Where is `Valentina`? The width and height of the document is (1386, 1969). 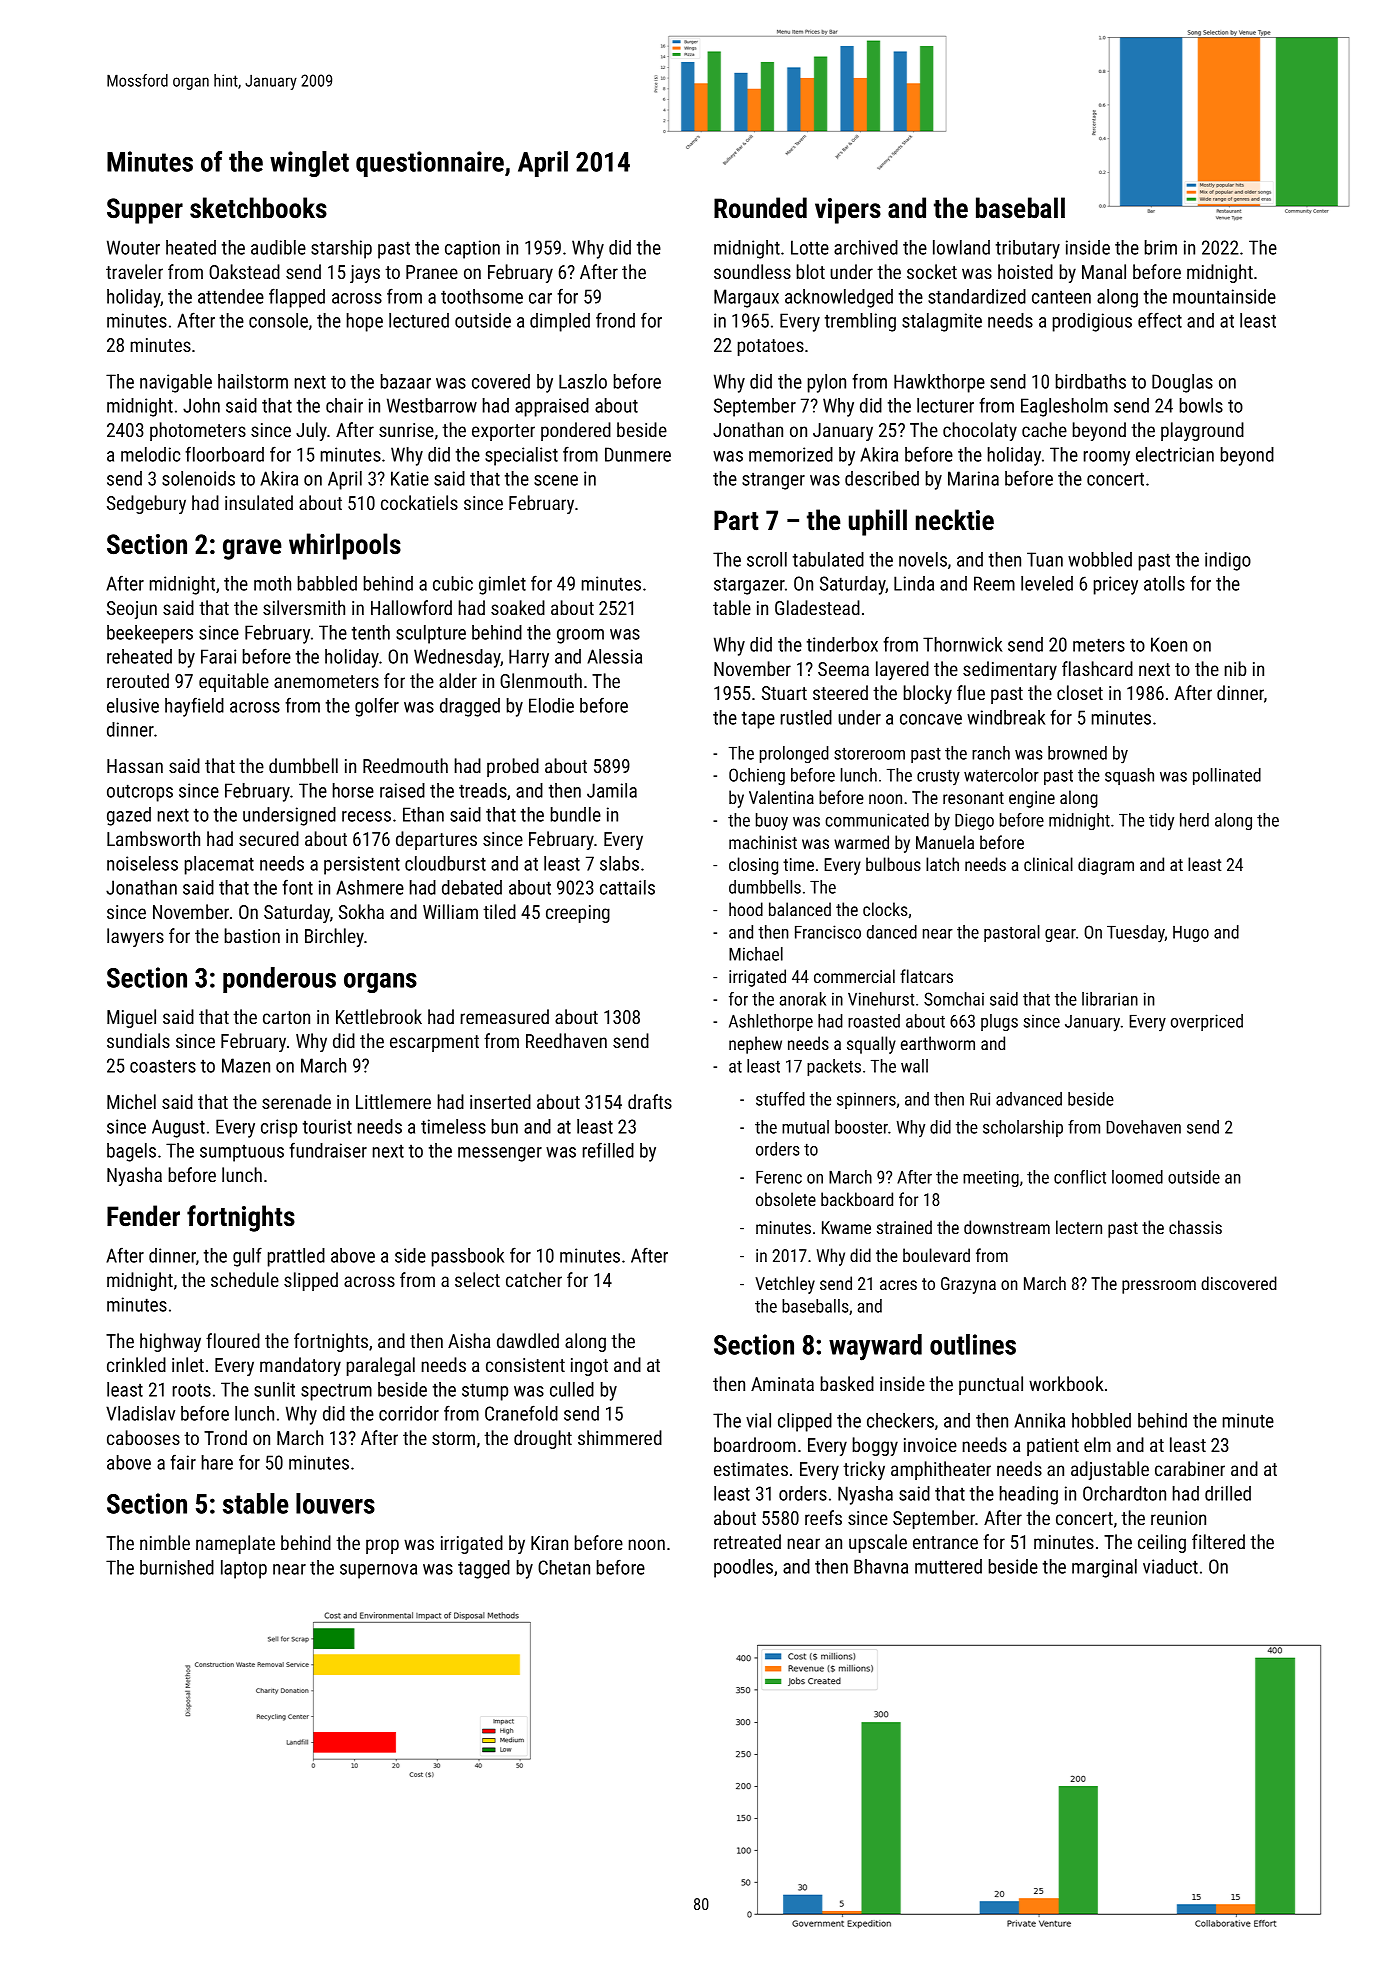
Valentina is located at coordinates (781, 797).
